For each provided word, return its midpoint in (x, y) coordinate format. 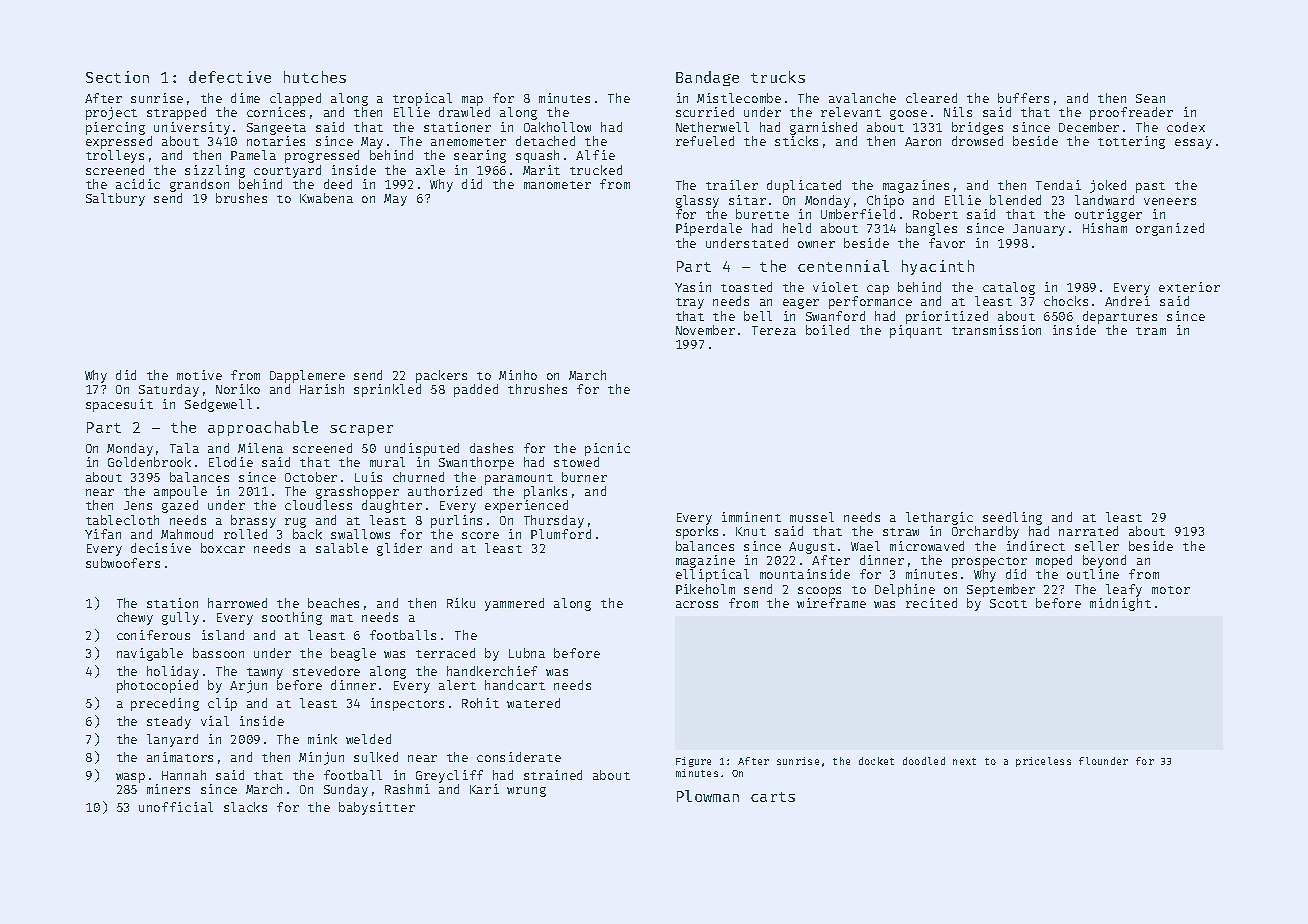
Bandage (707, 78)
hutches (315, 77)
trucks (778, 77)
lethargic (939, 518)
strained (553, 775)
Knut (751, 531)
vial (215, 721)
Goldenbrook (149, 462)
